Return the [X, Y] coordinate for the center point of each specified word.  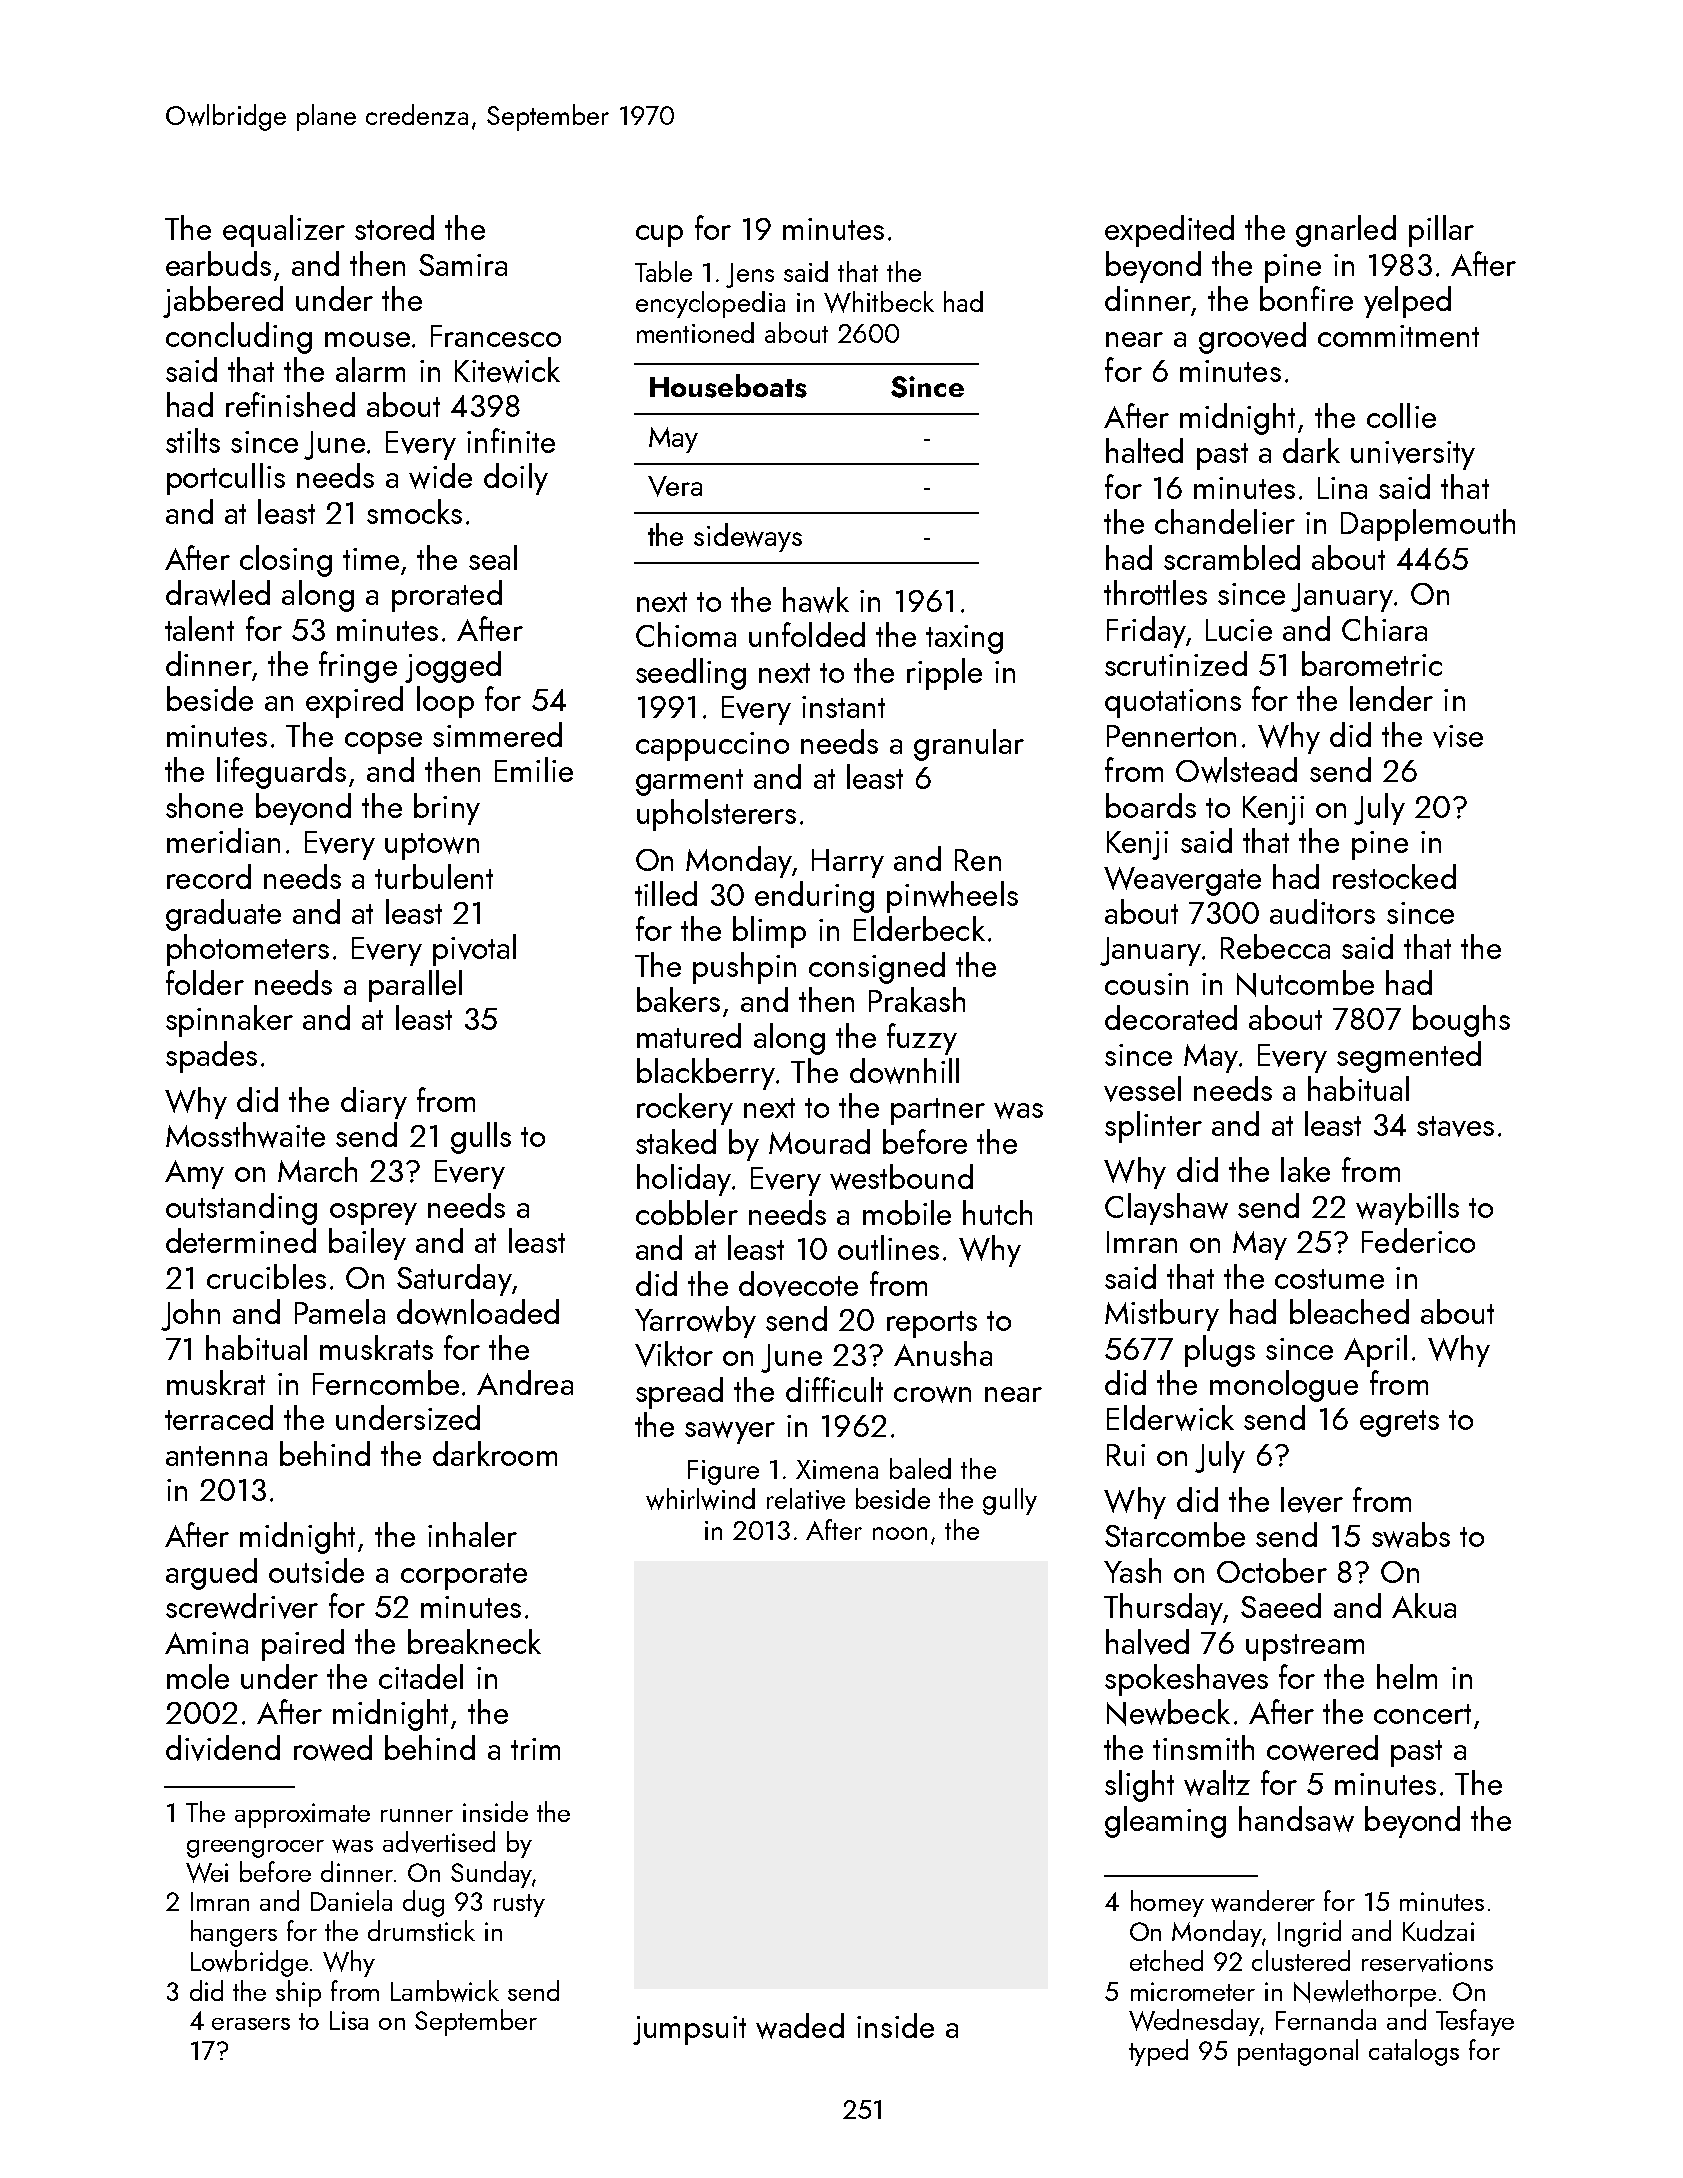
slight [1139, 1786]
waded [800, 2026]
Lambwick [445, 1991]
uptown [432, 846]
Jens [750, 275]
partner [938, 1111]
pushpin [744, 968]
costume [1329, 1279]
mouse [367, 339]
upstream [1305, 1647]
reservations [1427, 1962]
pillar [1441, 231]
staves [1455, 1126]
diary [374, 1103]
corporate [464, 1576]
